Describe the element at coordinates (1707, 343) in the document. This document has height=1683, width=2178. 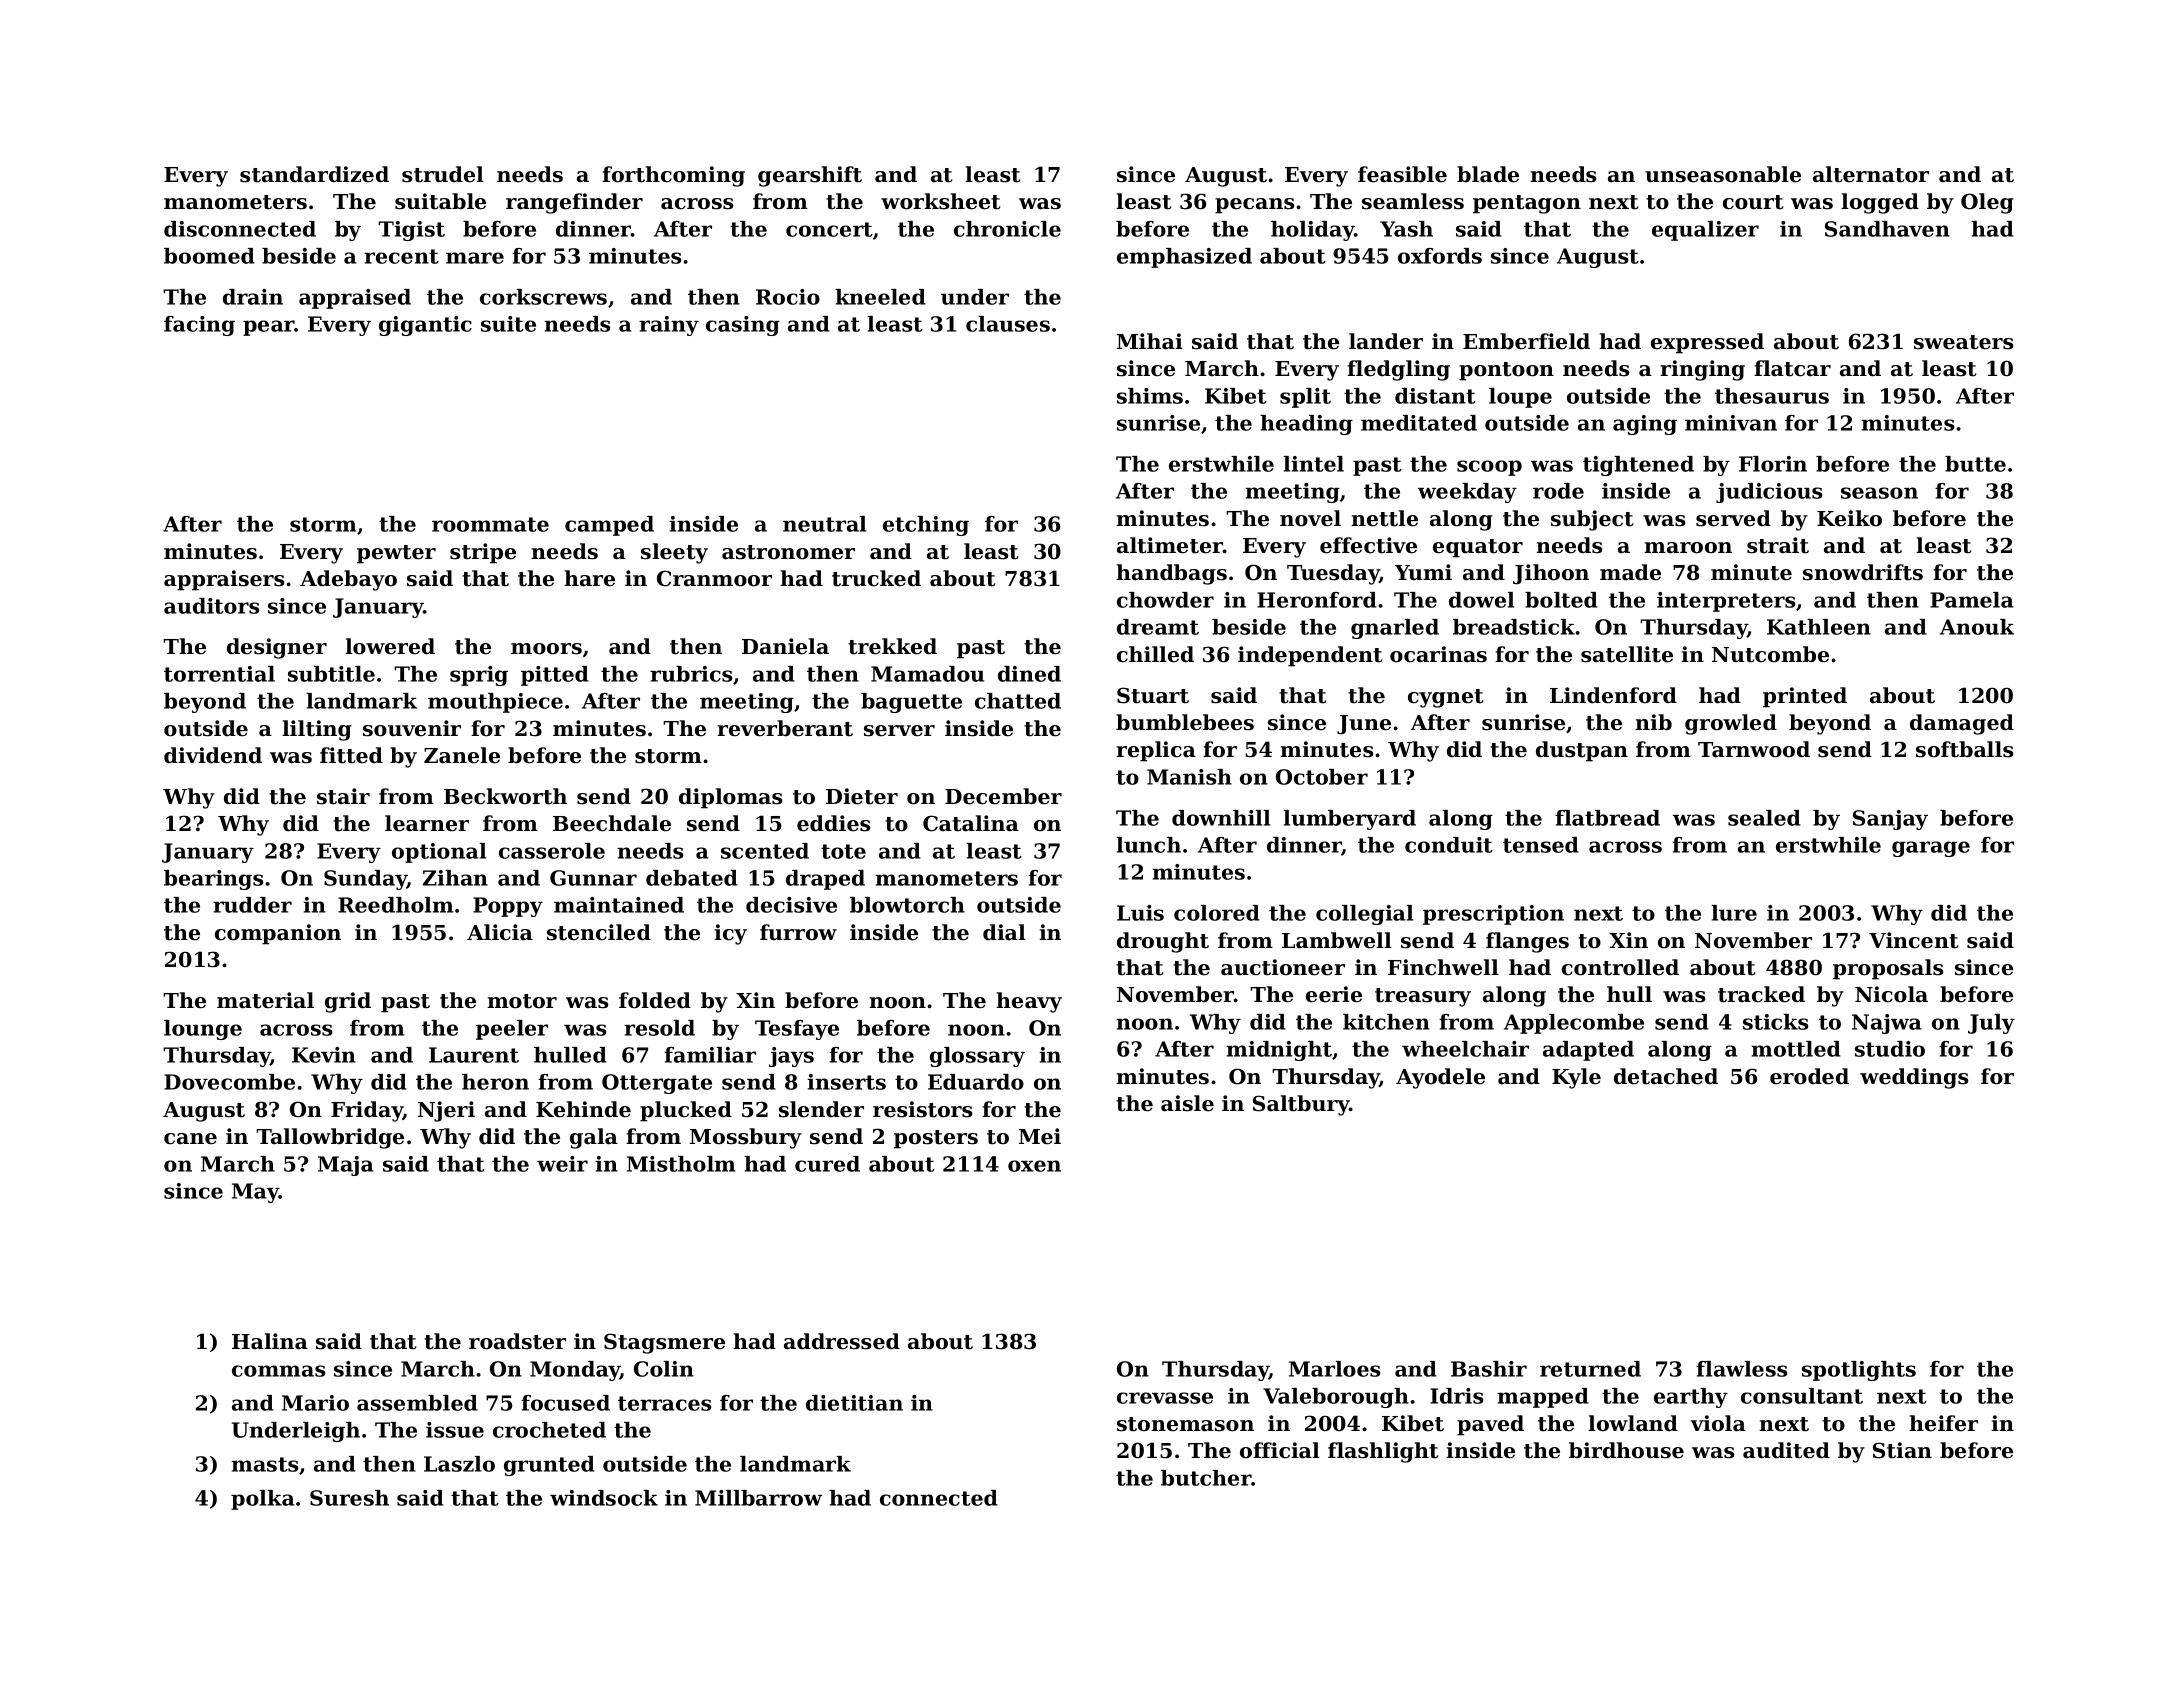
I see `expressed` at that location.
